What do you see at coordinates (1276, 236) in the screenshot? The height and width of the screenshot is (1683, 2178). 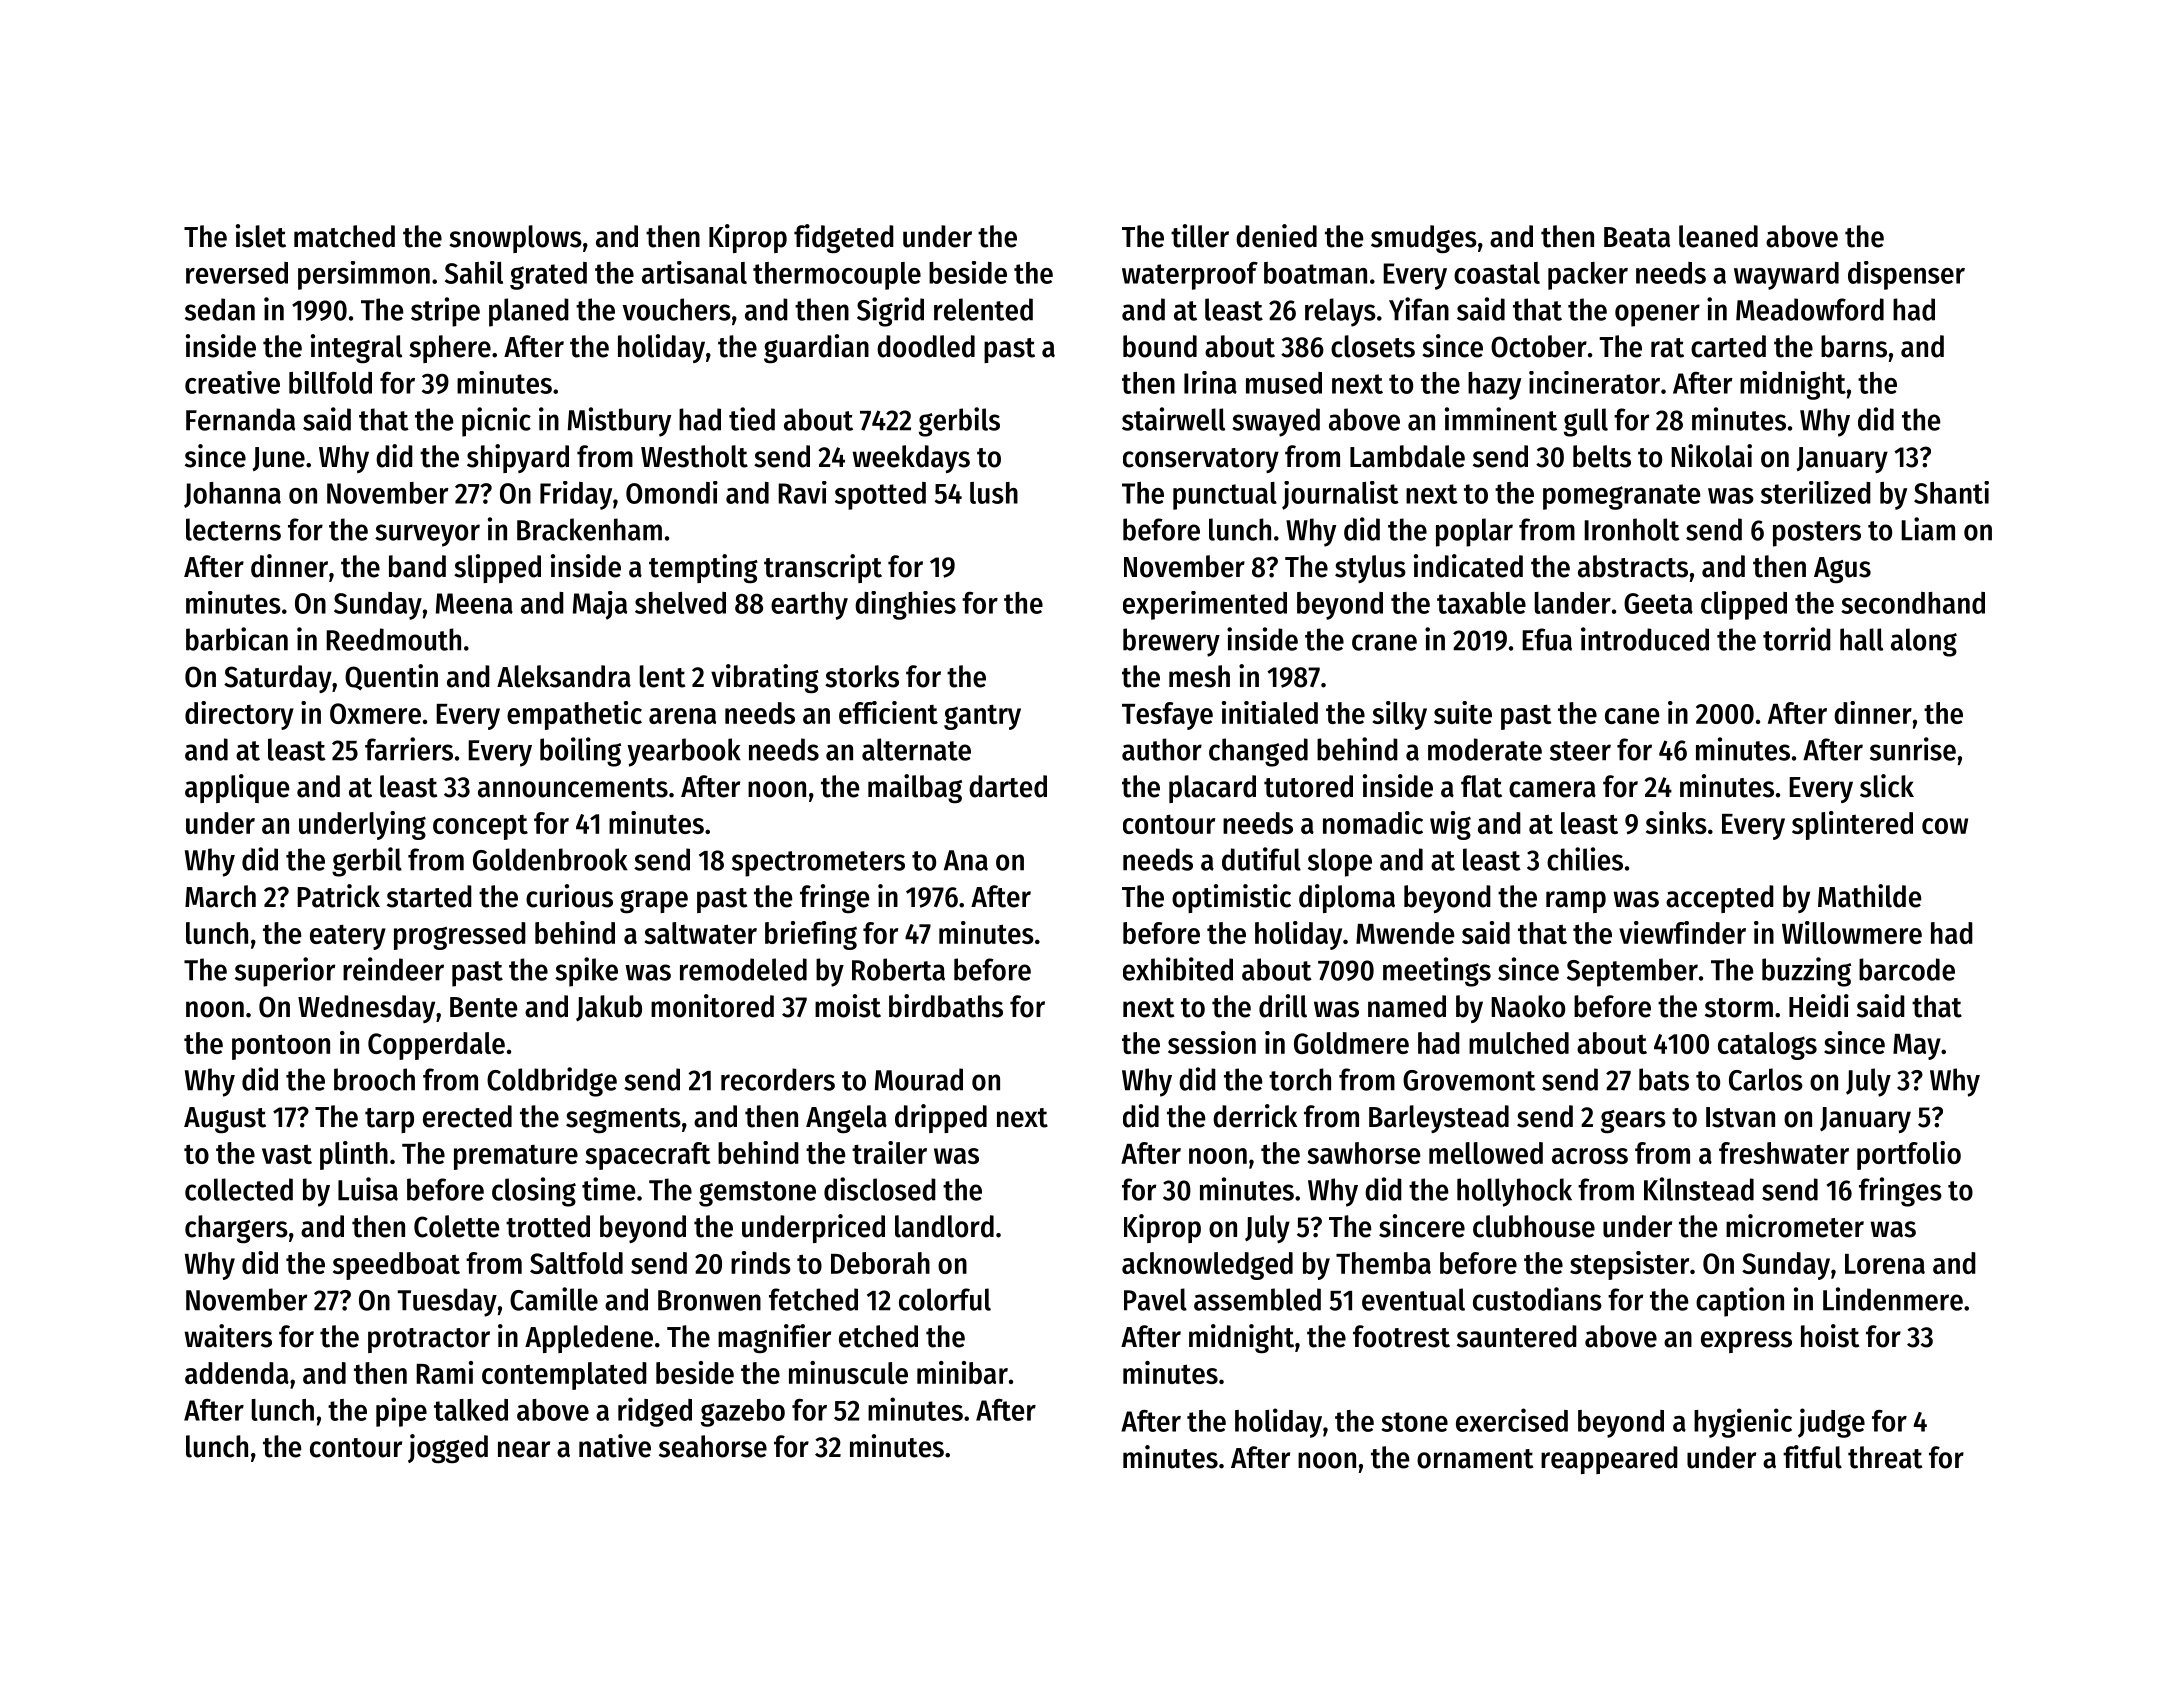 I see `denied` at bounding box center [1276, 236].
